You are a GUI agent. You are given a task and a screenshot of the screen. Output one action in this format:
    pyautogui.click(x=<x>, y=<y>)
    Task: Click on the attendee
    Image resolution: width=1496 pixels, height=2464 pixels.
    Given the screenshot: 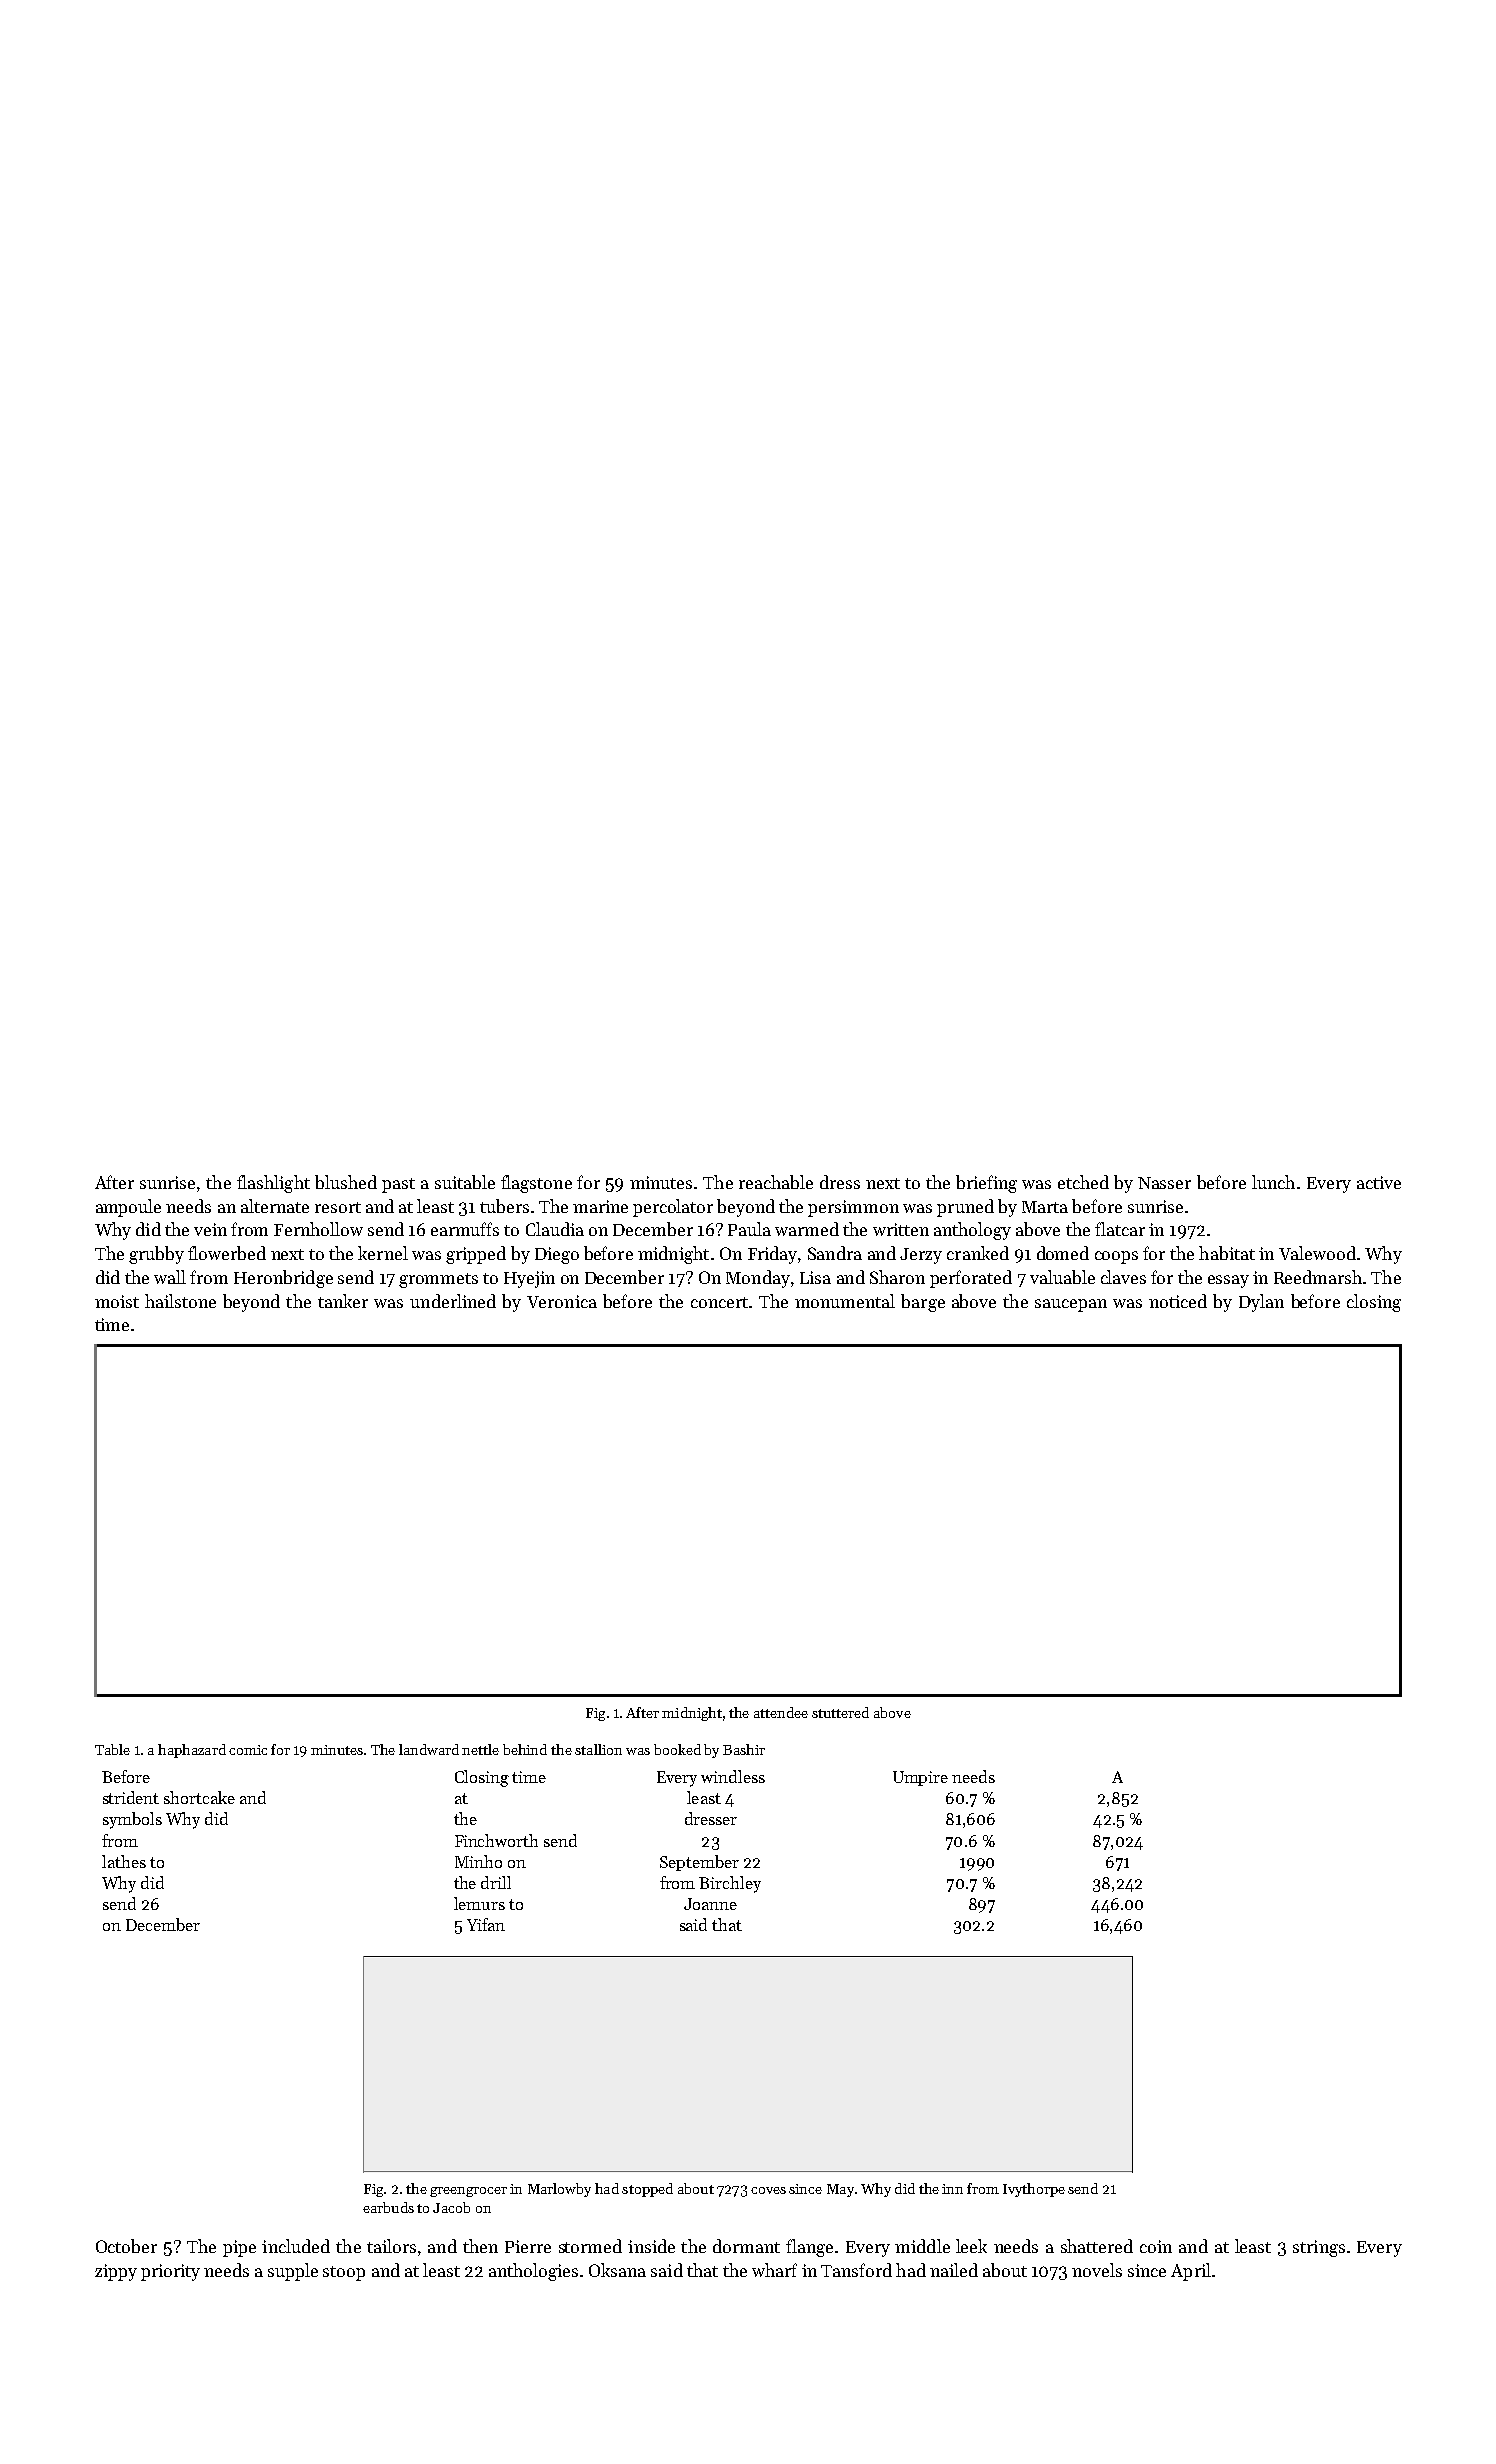 What is the action you would take?
    pyautogui.click(x=781, y=1712)
